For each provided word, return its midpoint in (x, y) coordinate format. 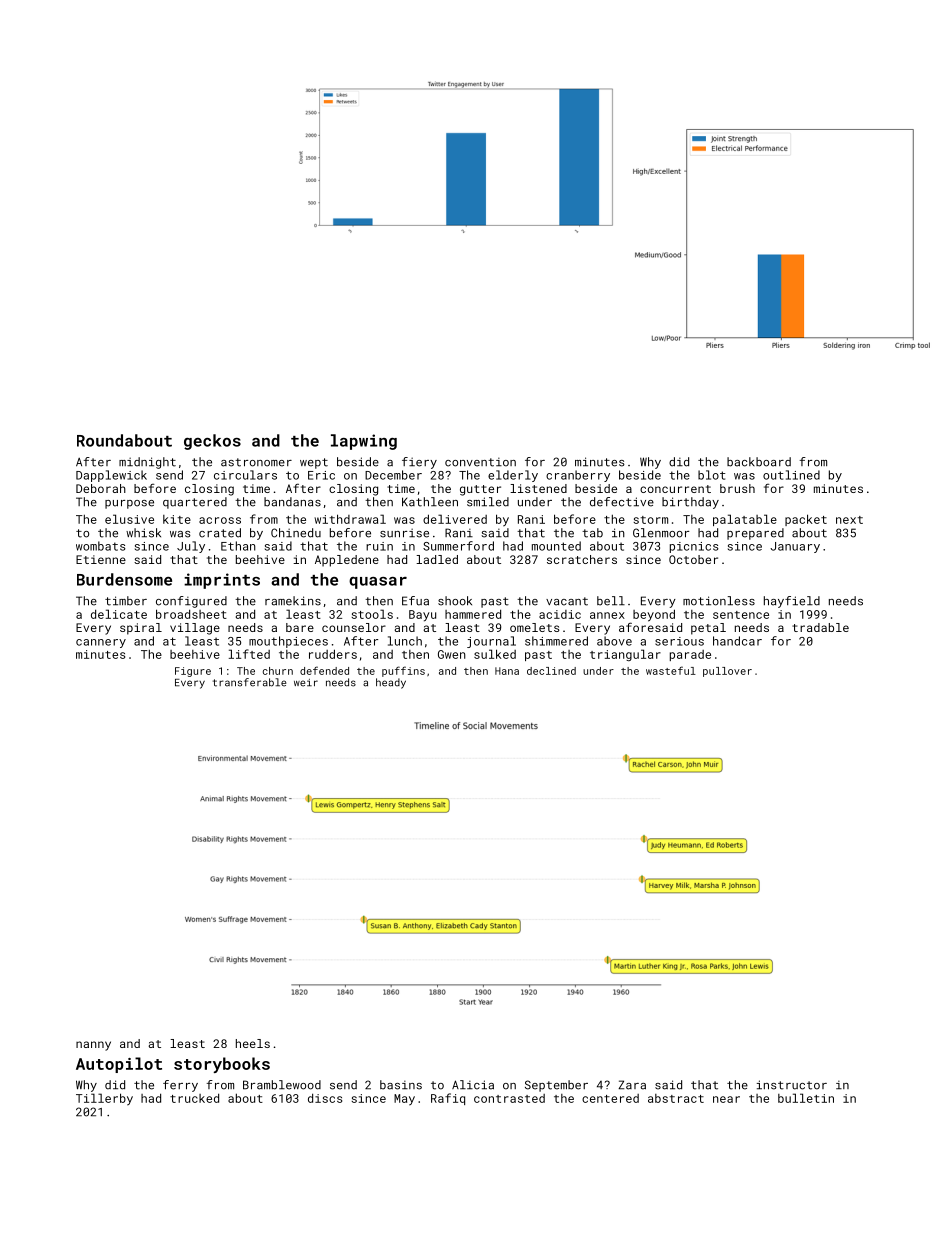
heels (253, 1043)
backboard (759, 462)
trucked (194, 1098)
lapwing (364, 442)
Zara (632, 1085)
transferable (249, 682)
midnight (147, 463)
